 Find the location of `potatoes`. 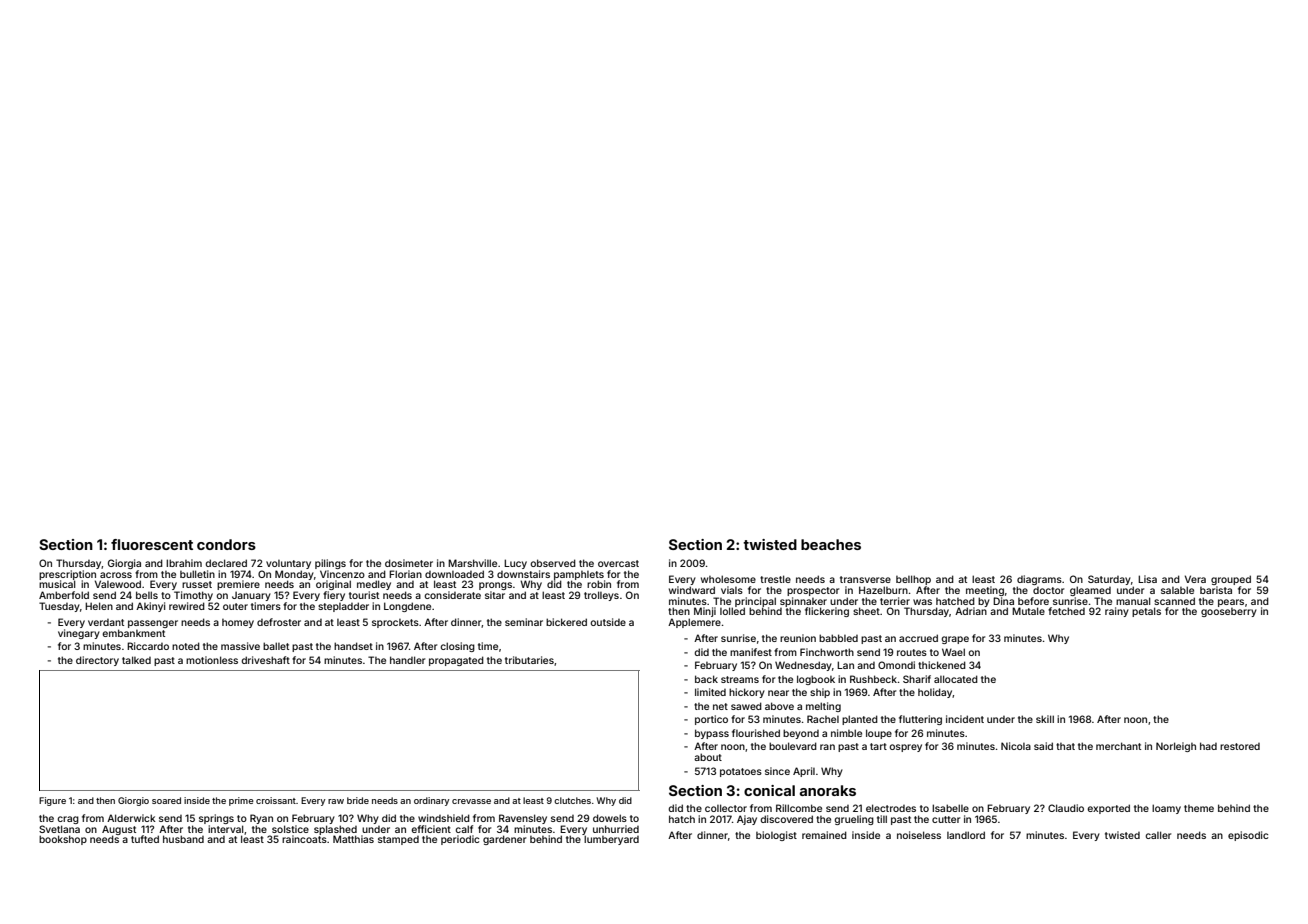

potatoes is located at coordinates (741, 772).
